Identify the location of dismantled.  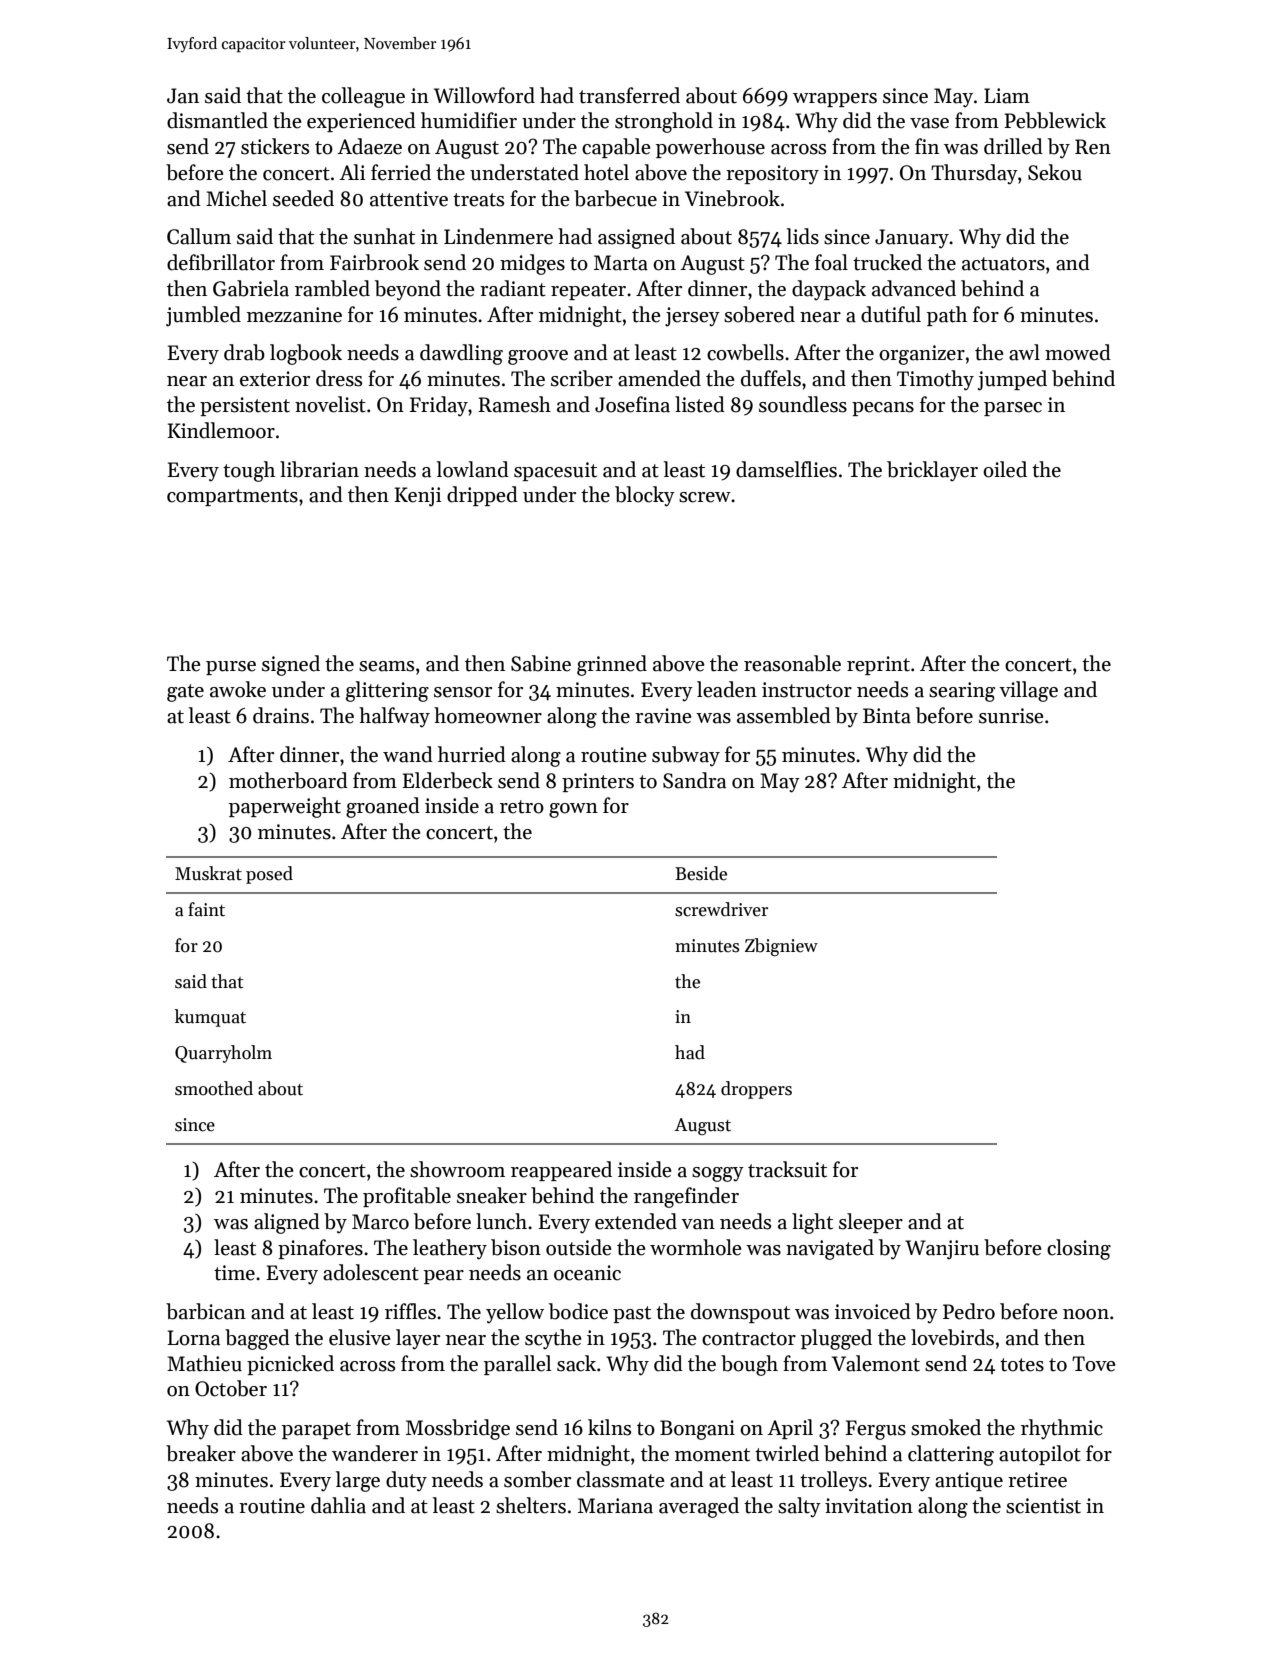
(217, 120).
